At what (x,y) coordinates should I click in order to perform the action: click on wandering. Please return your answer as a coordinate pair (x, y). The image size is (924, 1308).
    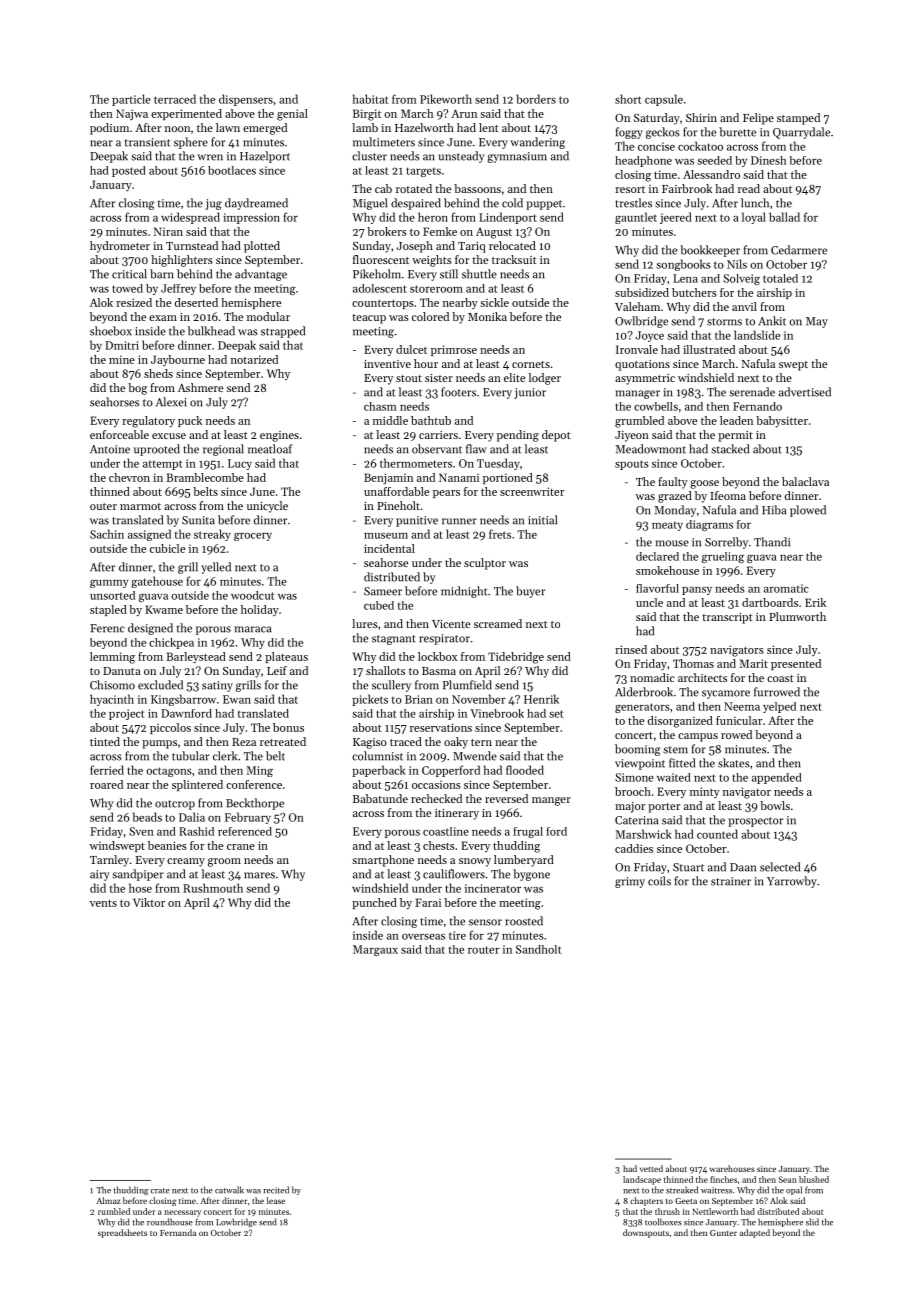
    Looking at the image, I should click on (537, 143).
